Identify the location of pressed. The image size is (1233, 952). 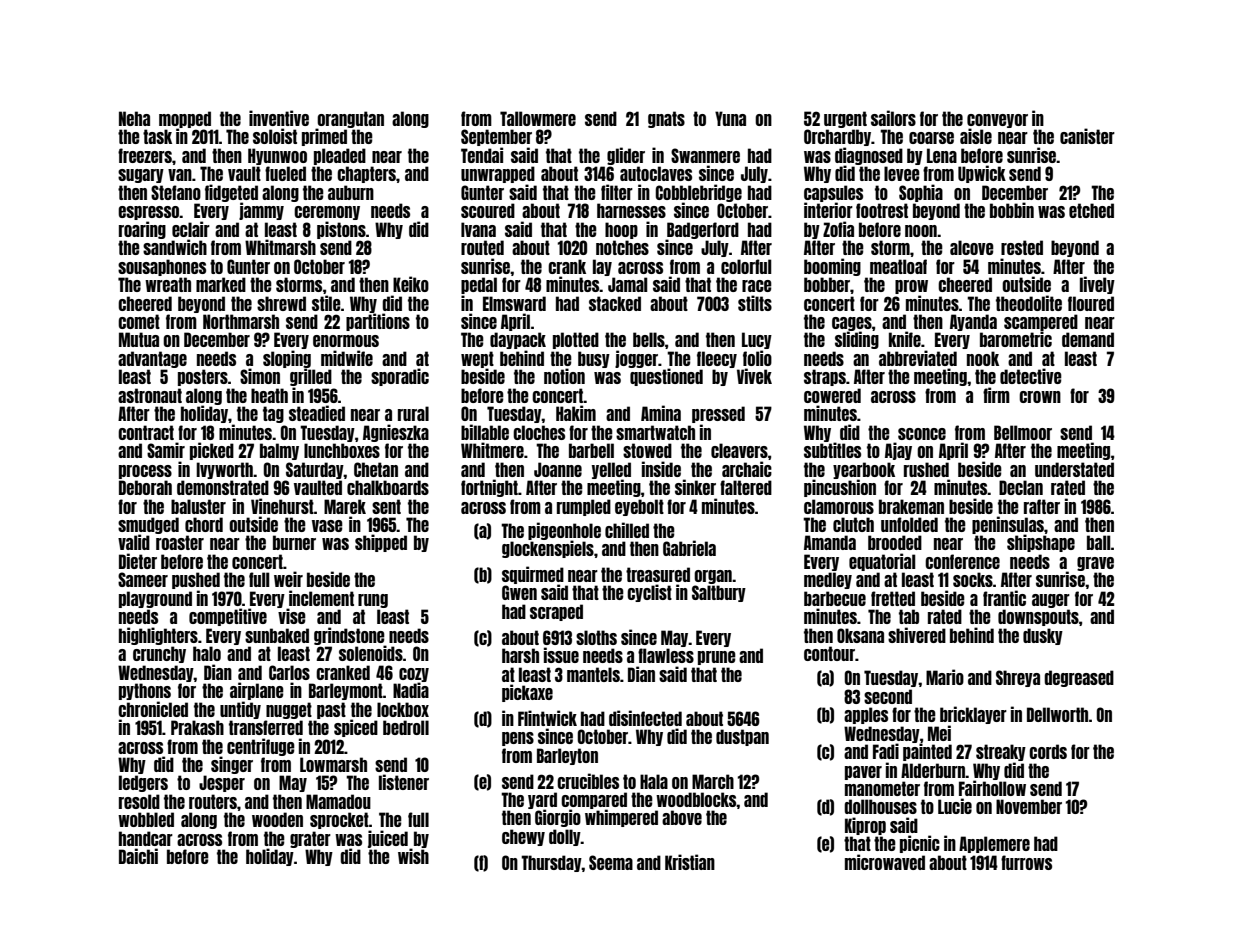
(718, 414).
